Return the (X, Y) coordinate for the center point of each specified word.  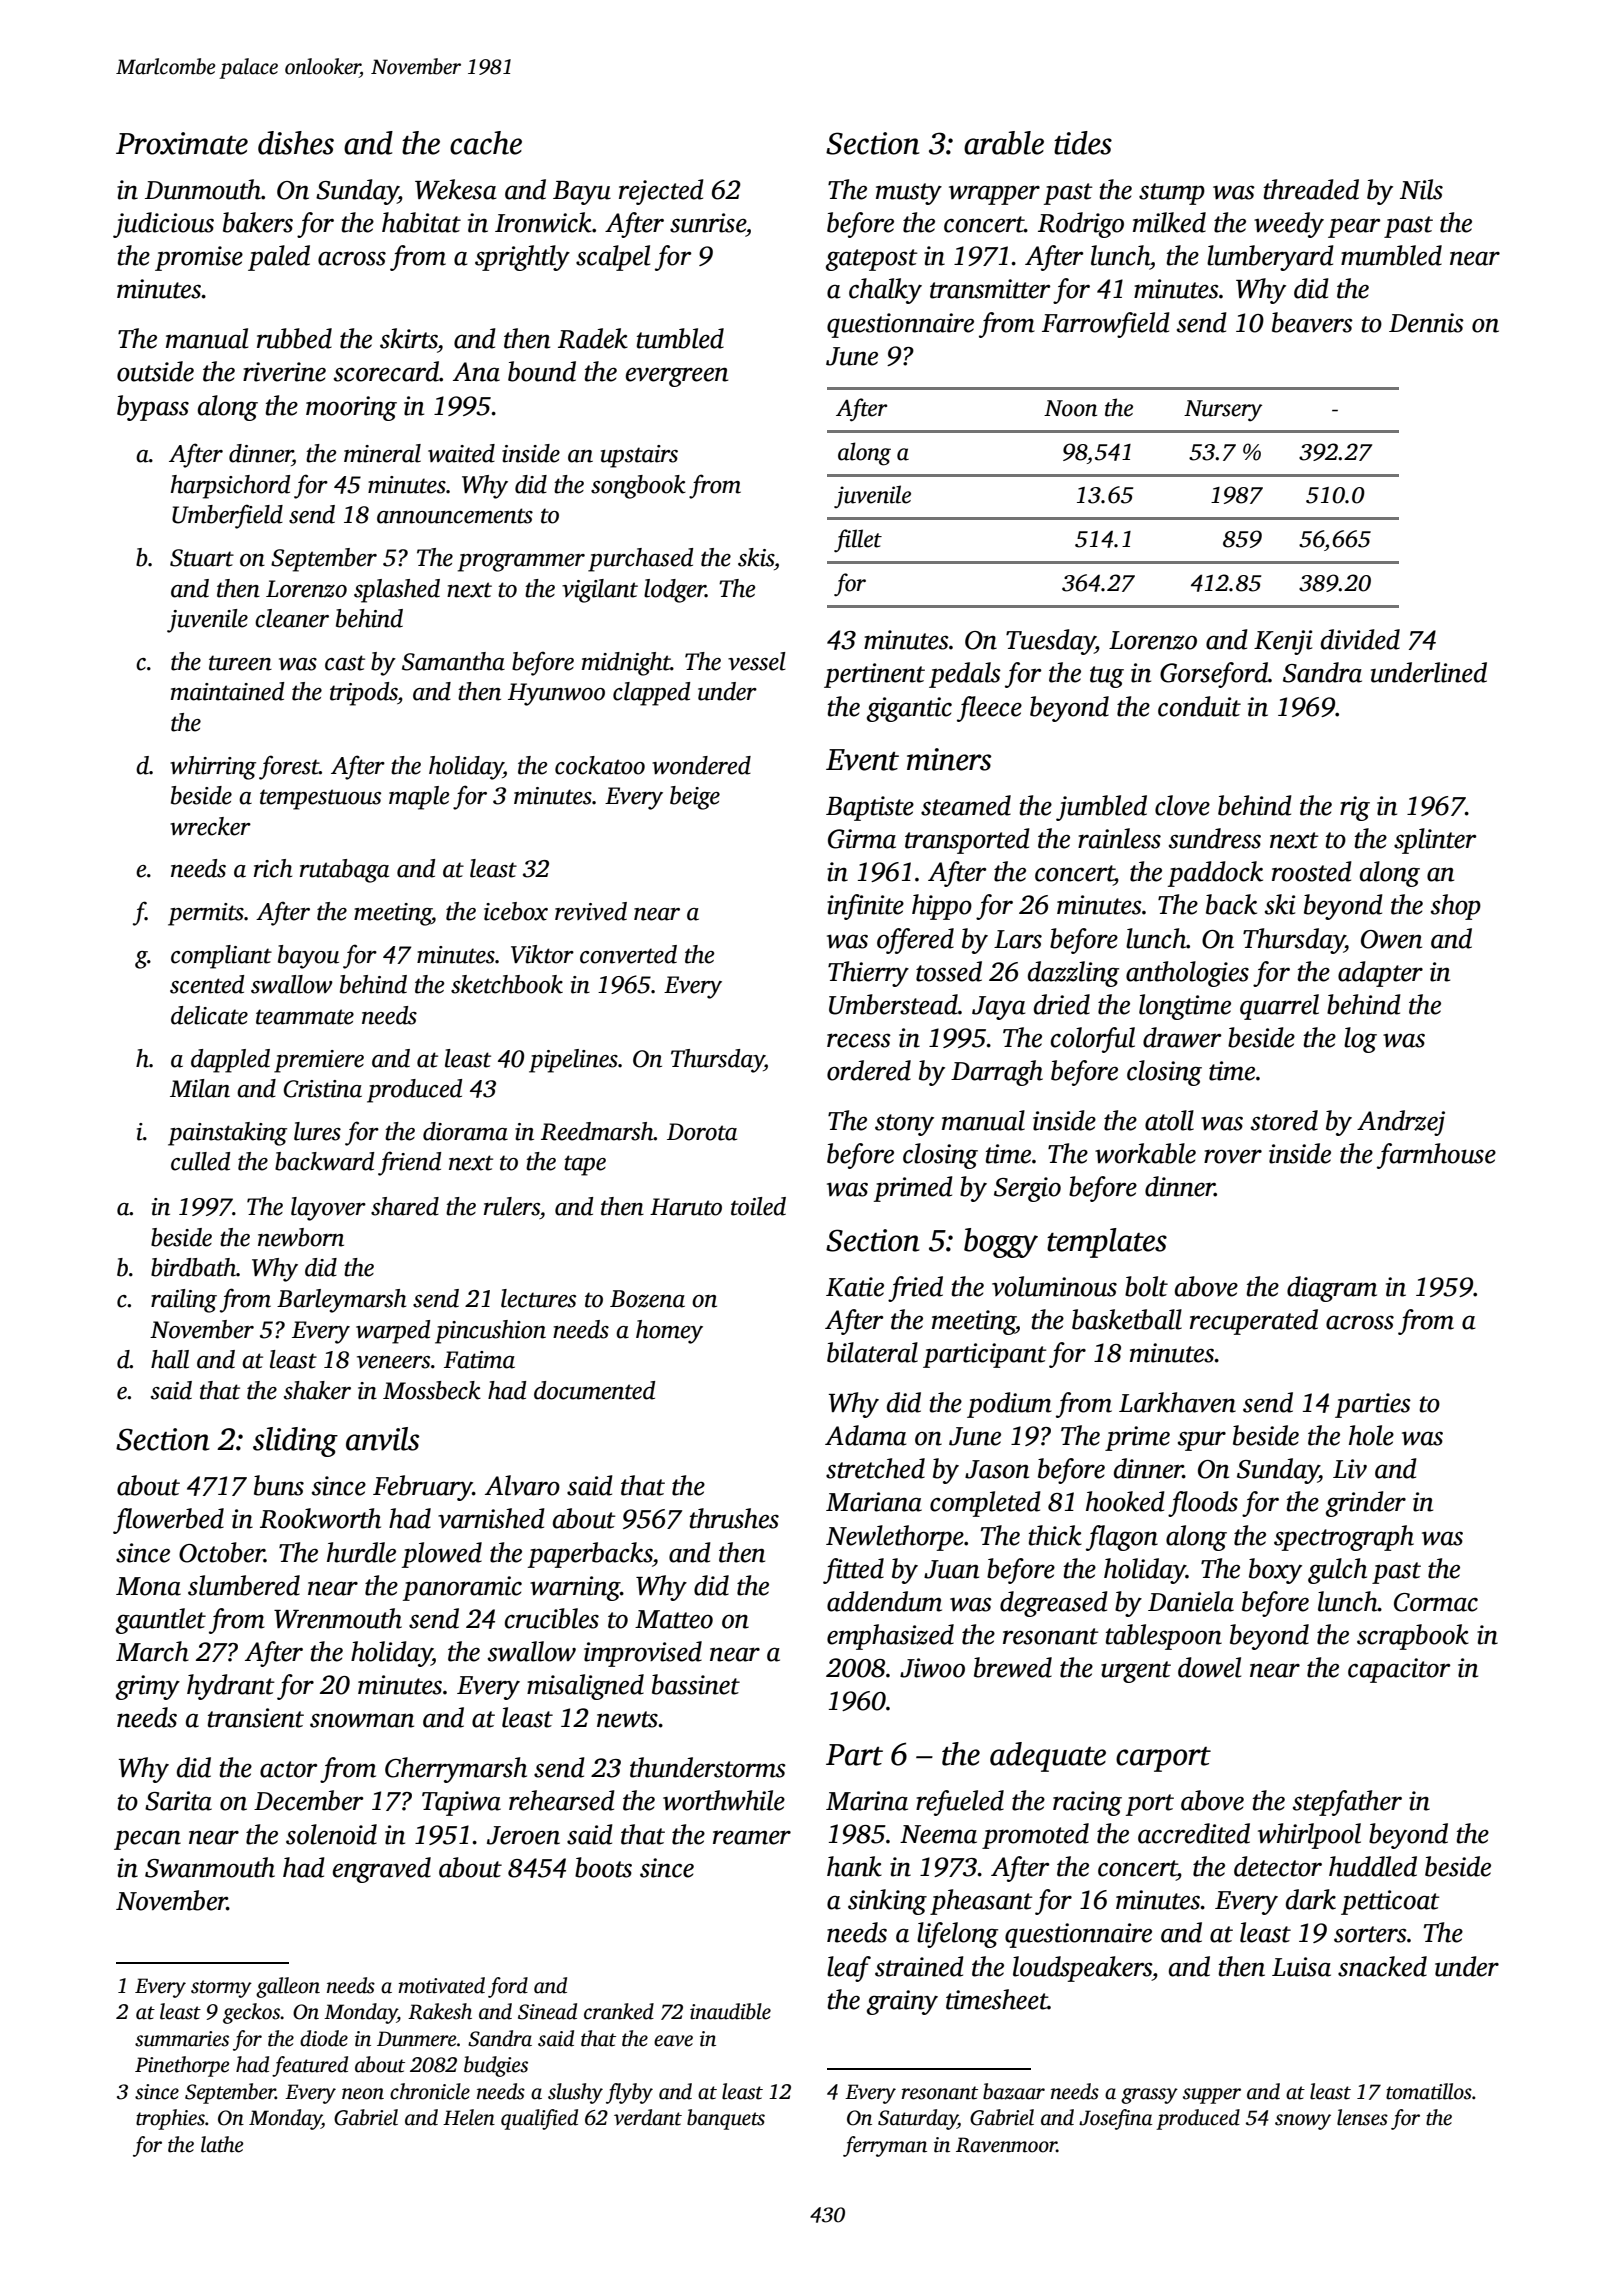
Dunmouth (203, 189)
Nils (1421, 189)
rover (1233, 1156)
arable (1004, 143)
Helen (469, 2117)
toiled (758, 1206)
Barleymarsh (341, 1301)
